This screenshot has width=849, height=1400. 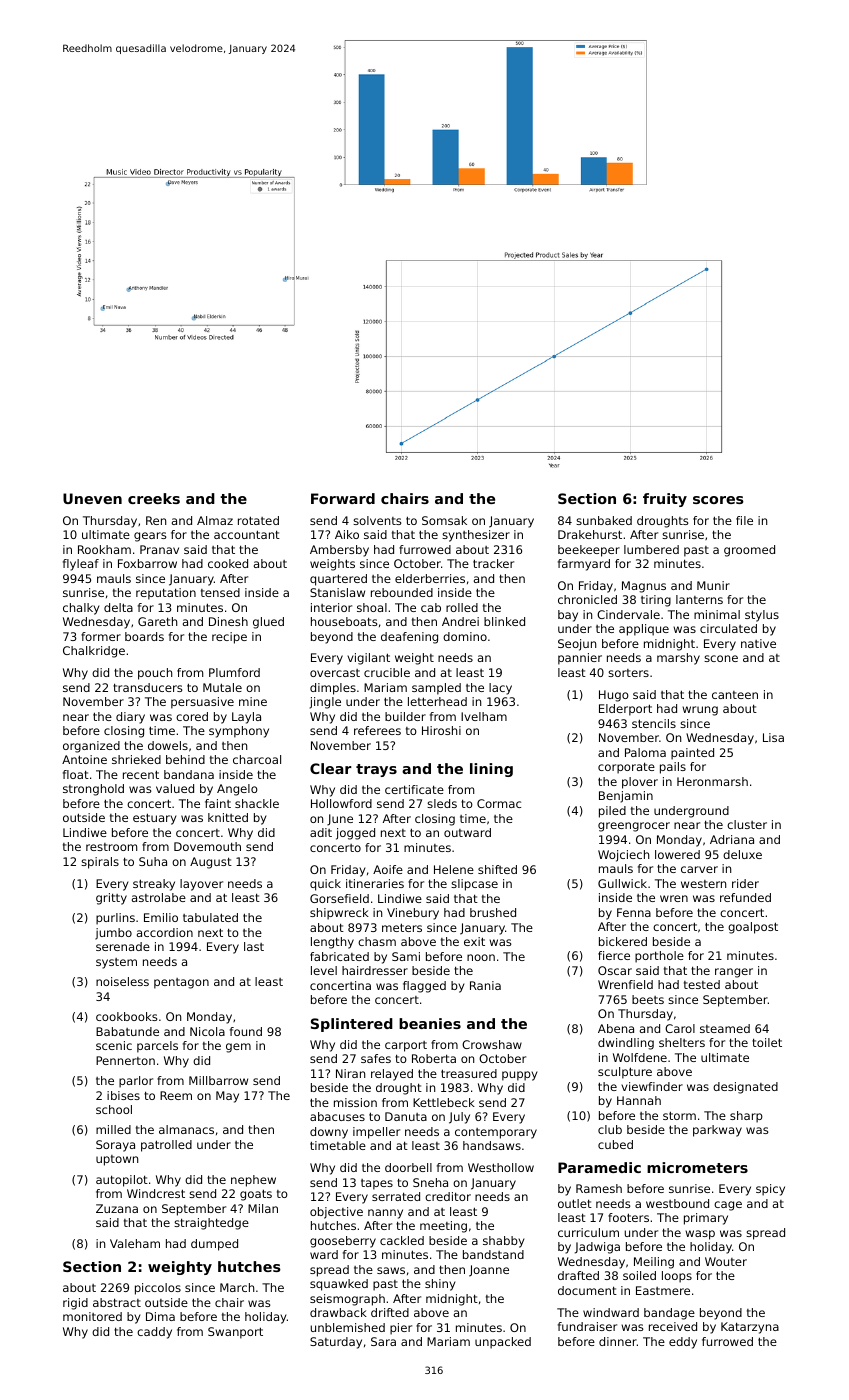 I want to click on noiseless, so click(x=122, y=981).
